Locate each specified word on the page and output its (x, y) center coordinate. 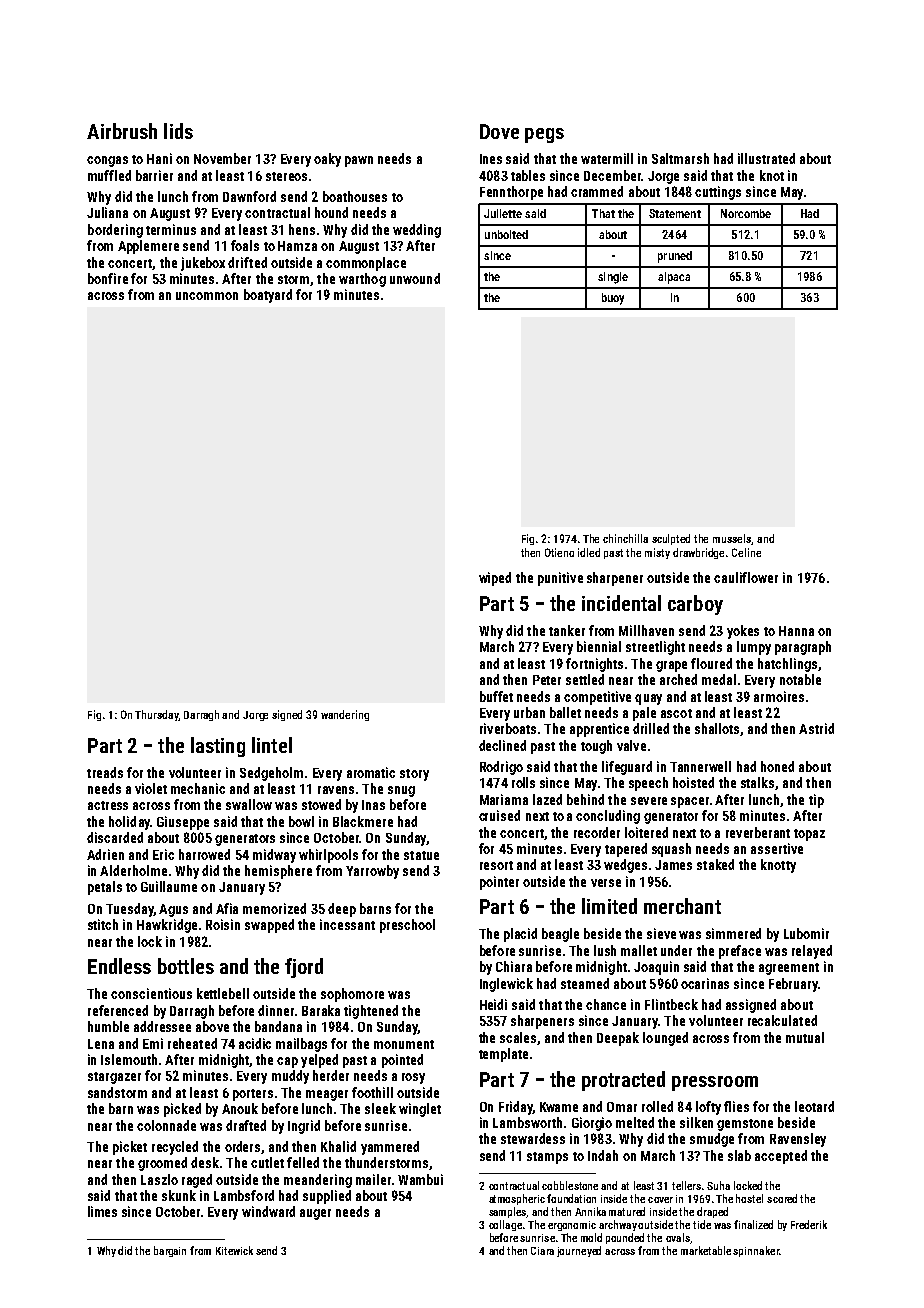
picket (130, 1148)
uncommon (207, 296)
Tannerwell (700, 766)
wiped (495, 579)
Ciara (542, 1251)
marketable (706, 1250)
